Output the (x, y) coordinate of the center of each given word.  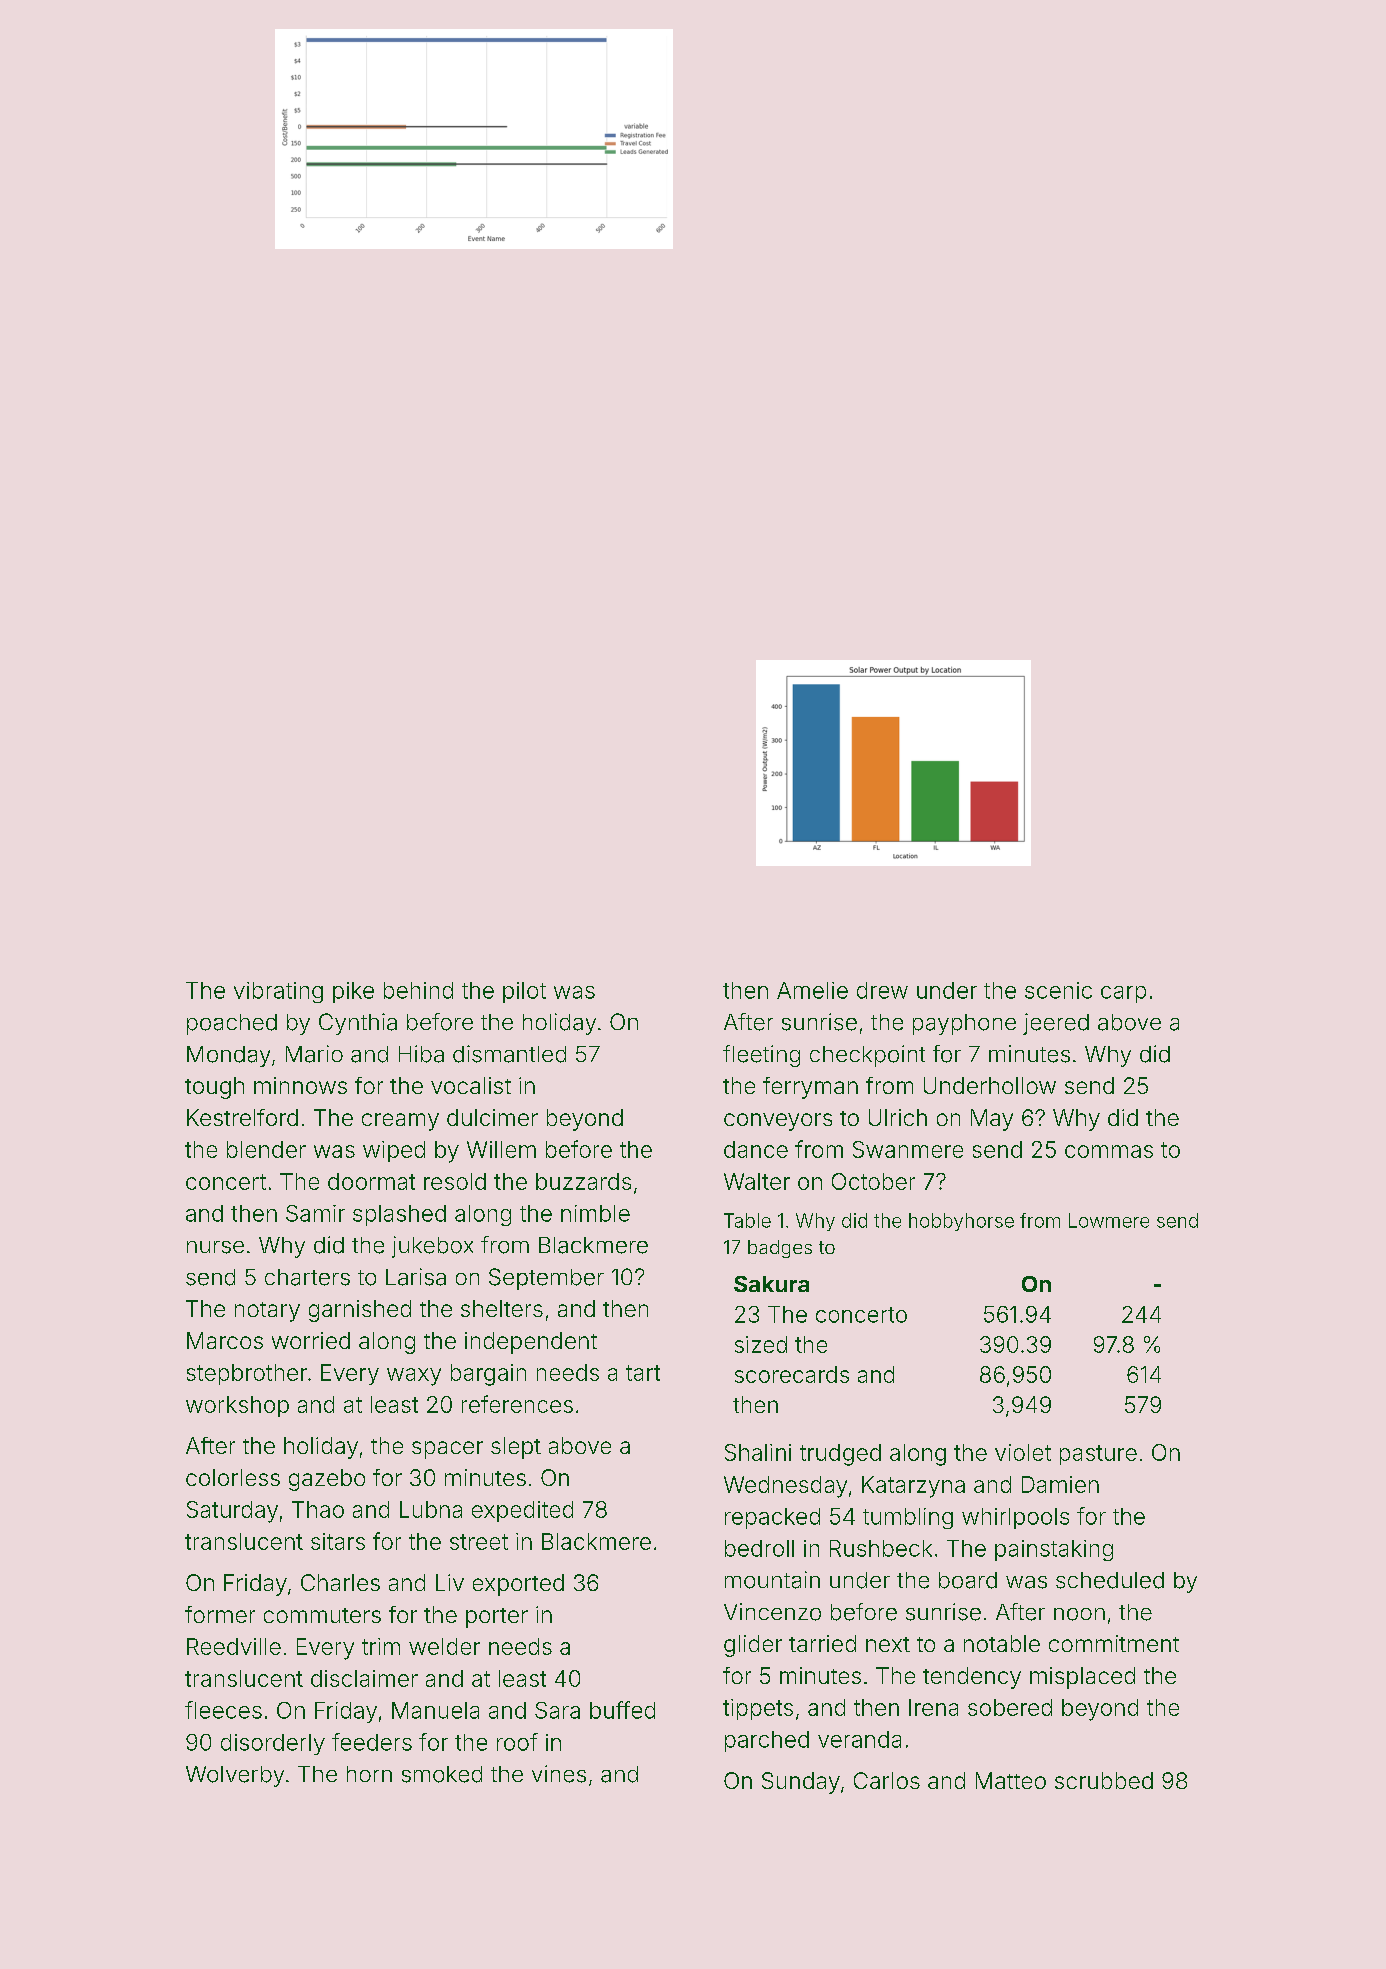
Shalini (758, 1452)
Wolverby (235, 1776)
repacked (772, 1518)
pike (353, 992)
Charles (340, 1582)
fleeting (761, 1056)
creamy (400, 1122)
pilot (524, 992)
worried (311, 1340)
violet (1023, 1452)
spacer (447, 1450)
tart (643, 1373)
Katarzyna (913, 1487)
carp (1123, 994)
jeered (1056, 1024)
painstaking (1054, 1550)
